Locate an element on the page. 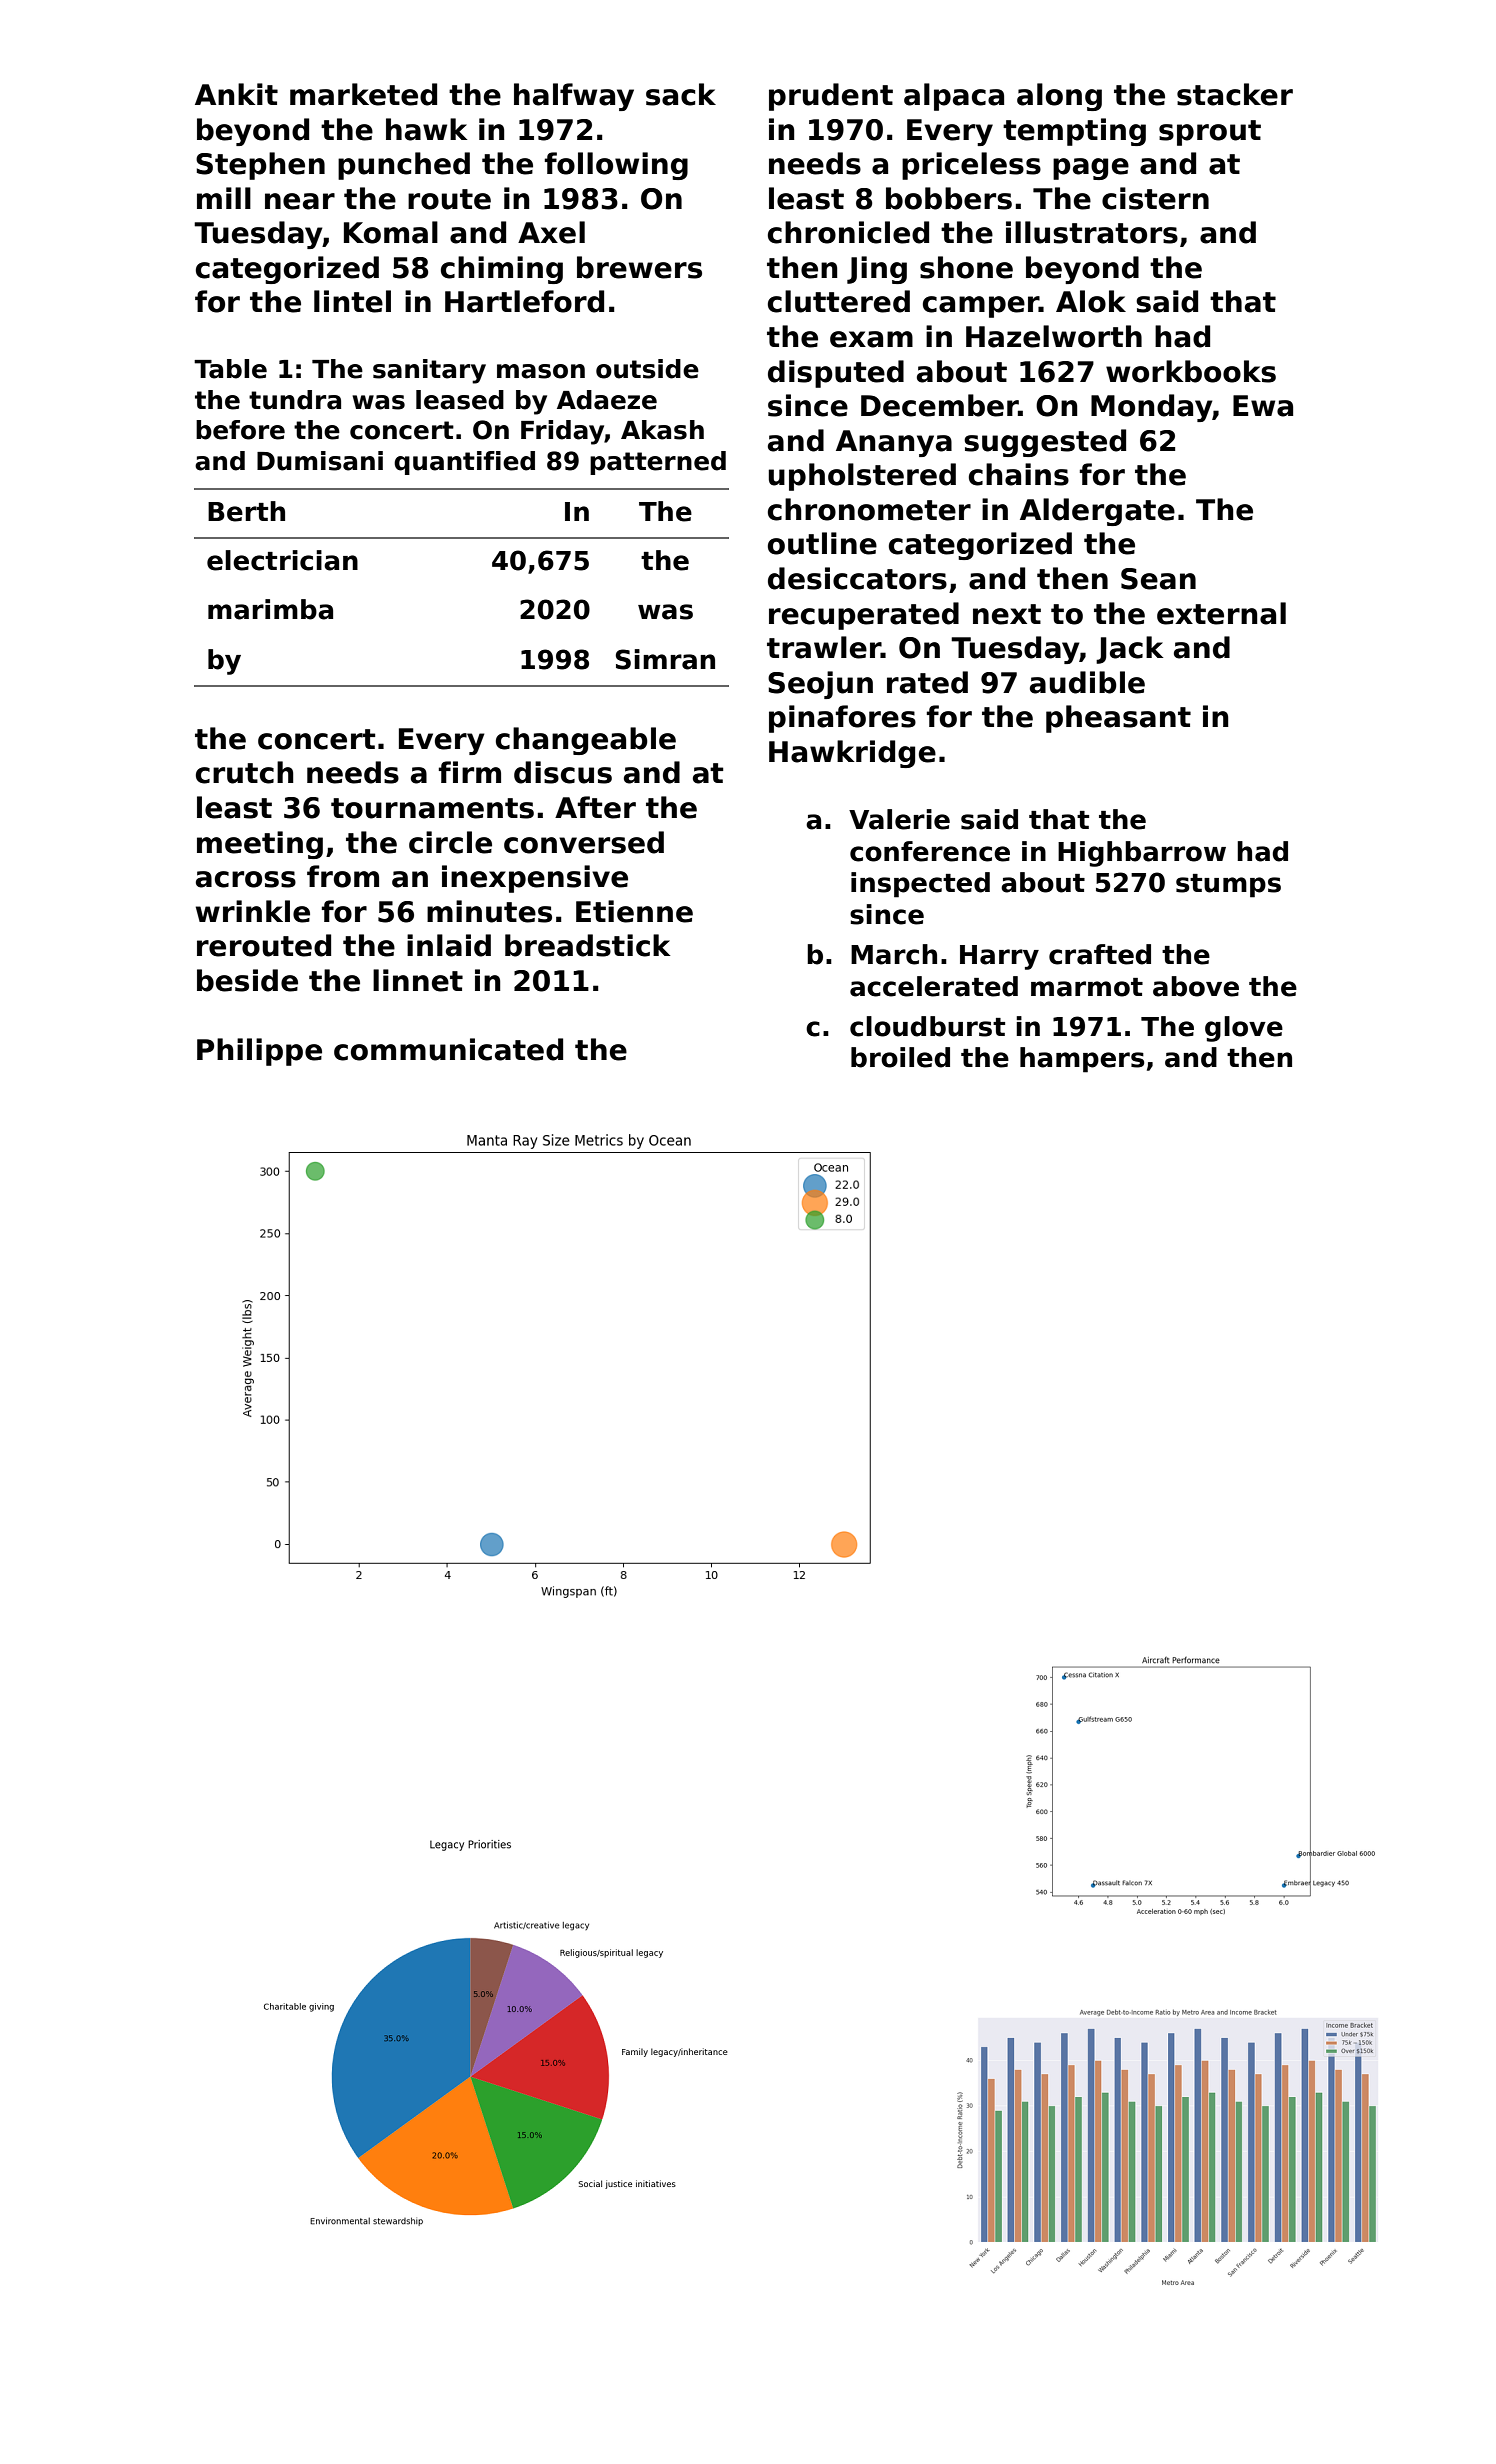 The width and height of the image is (1496, 2464). stacker is located at coordinates (1235, 94).
